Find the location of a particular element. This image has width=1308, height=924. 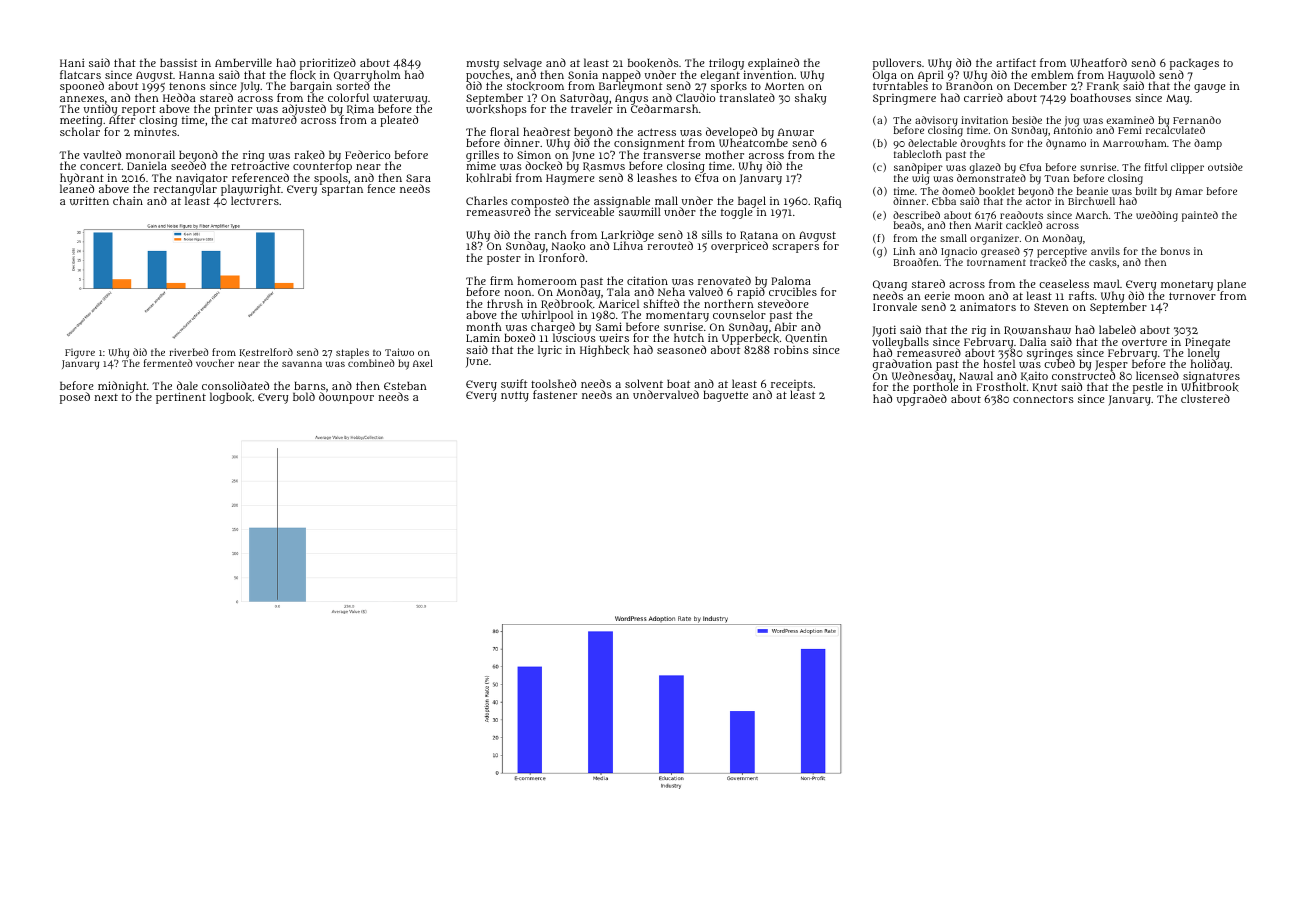

Hani is located at coordinates (72, 62).
